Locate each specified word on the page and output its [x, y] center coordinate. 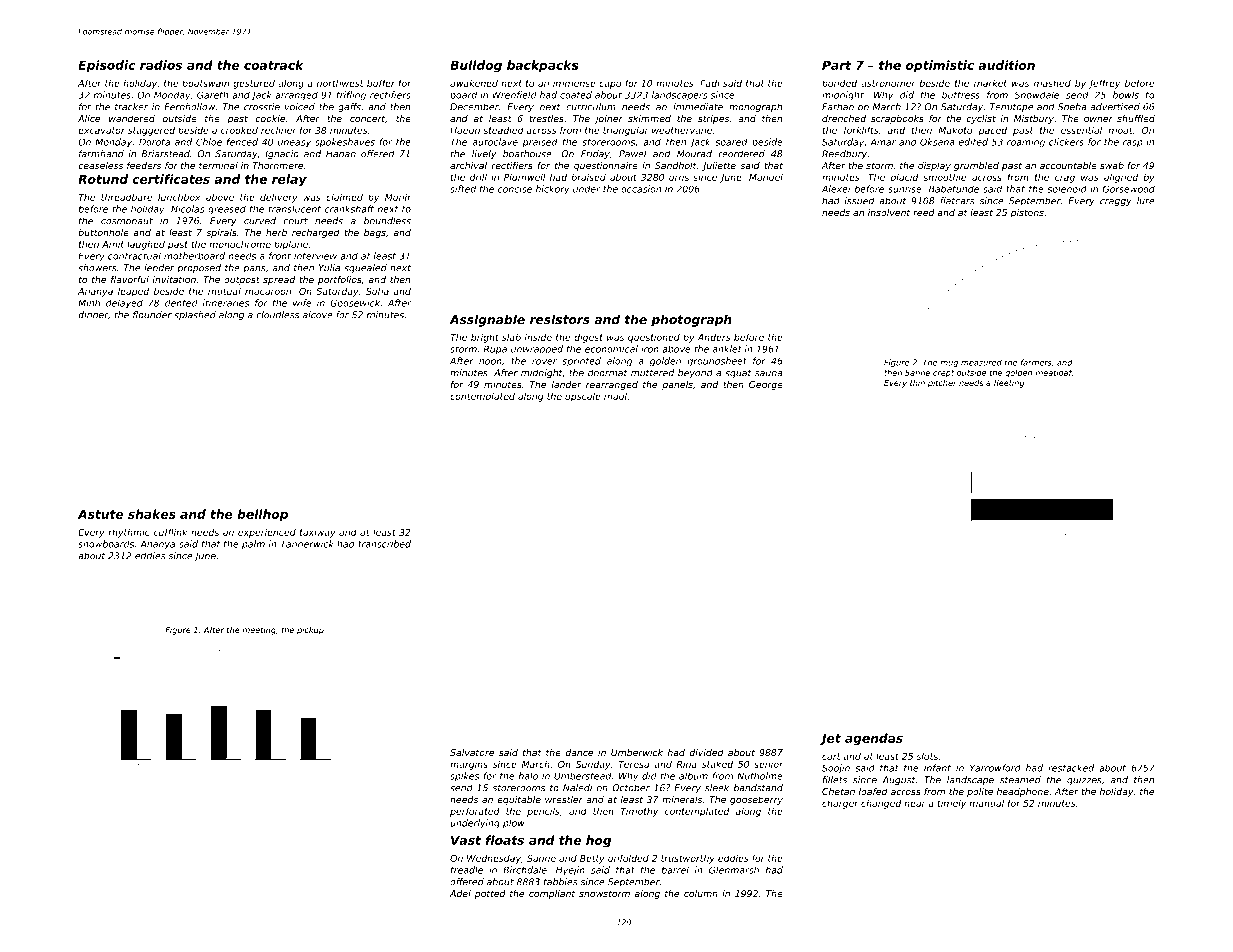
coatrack [274, 65]
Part [837, 65]
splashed [195, 315]
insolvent [889, 212]
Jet [830, 739]
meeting [259, 631]
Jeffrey [1104, 84]
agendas [874, 739]
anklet [727, 349]
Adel [460, 893]
